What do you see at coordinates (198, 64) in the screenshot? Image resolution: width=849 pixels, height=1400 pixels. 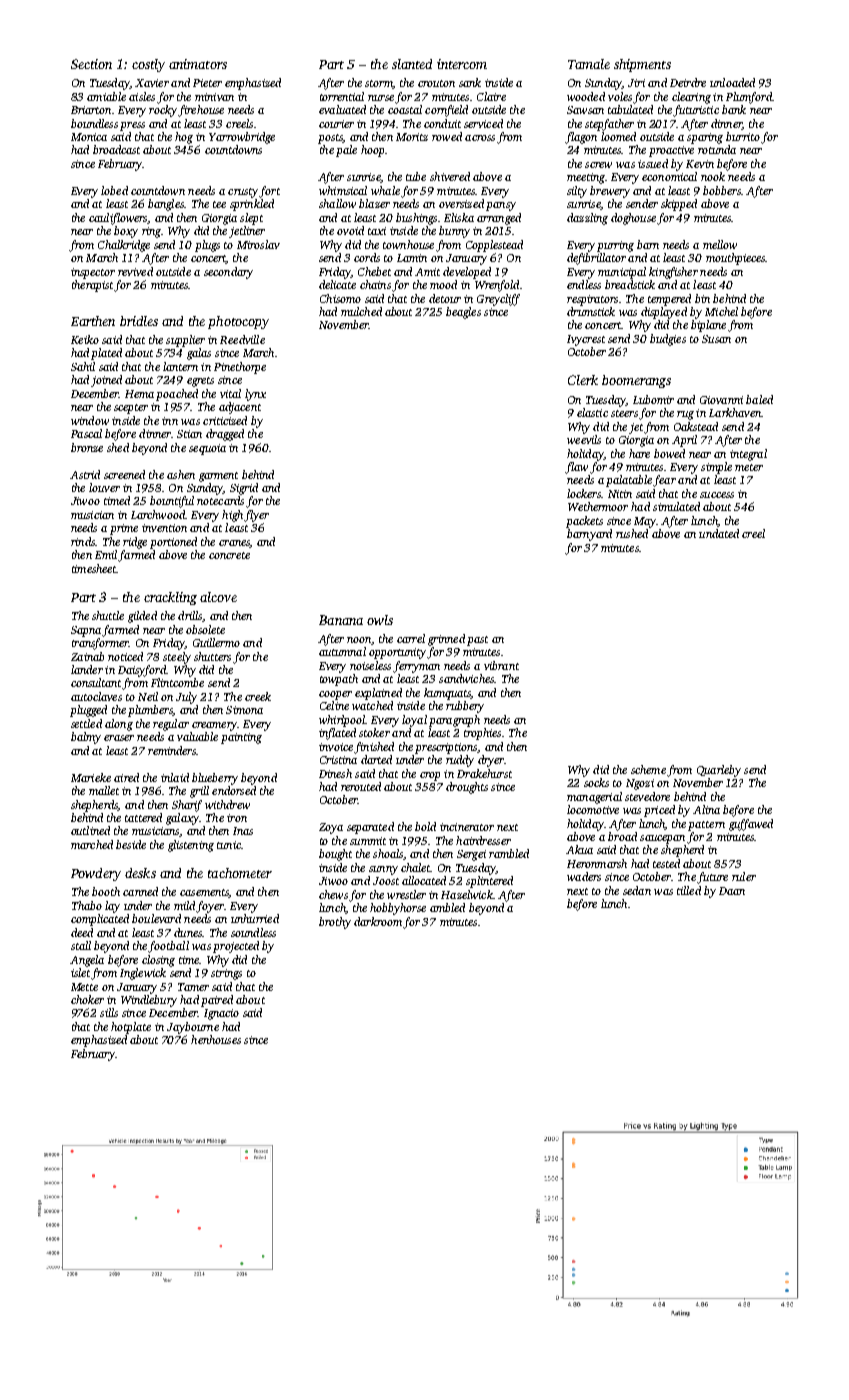 I see `animators` at bounding box center [198, 64].
